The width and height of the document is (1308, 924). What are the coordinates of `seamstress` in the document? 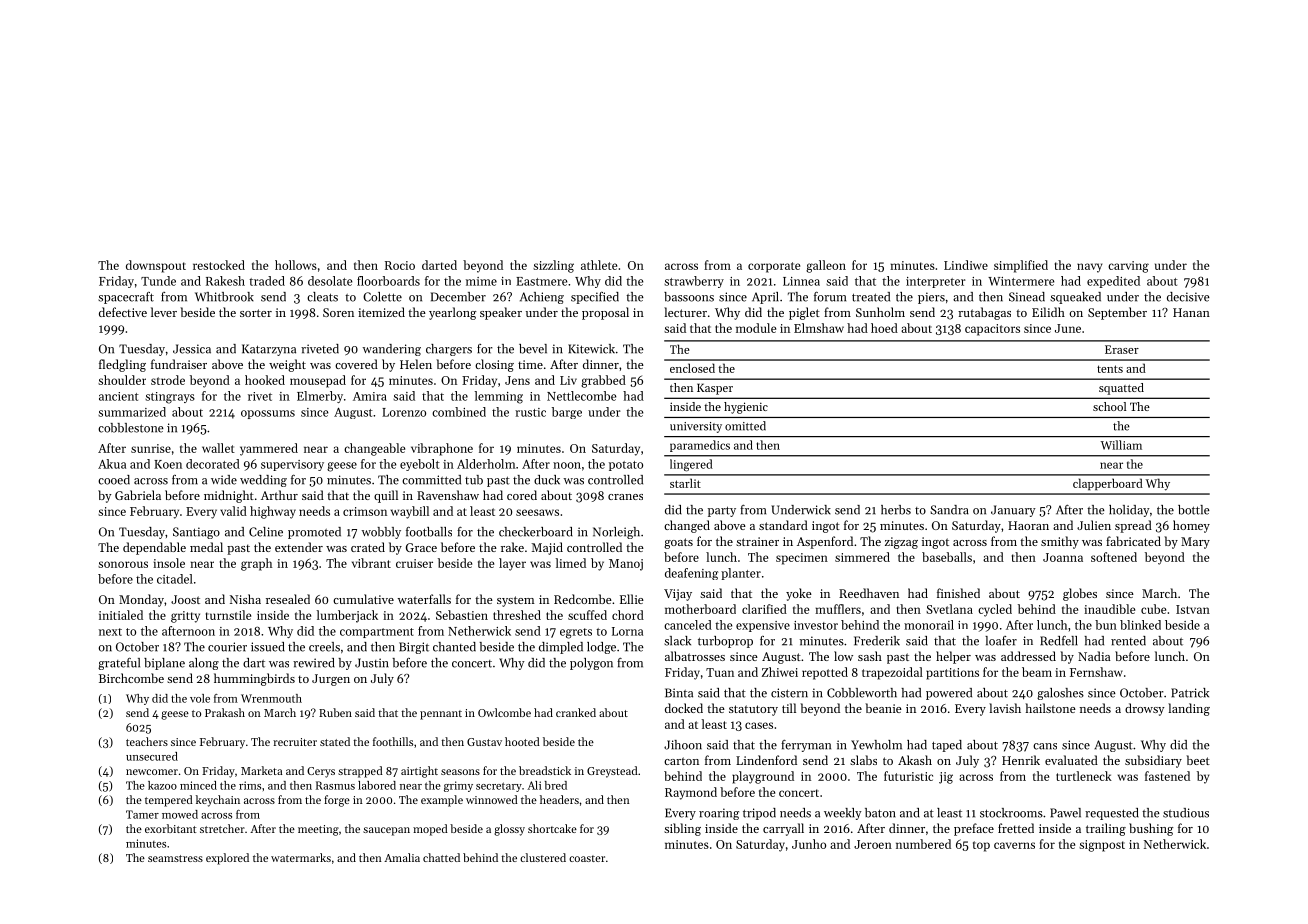 It's located at (175, 858).
